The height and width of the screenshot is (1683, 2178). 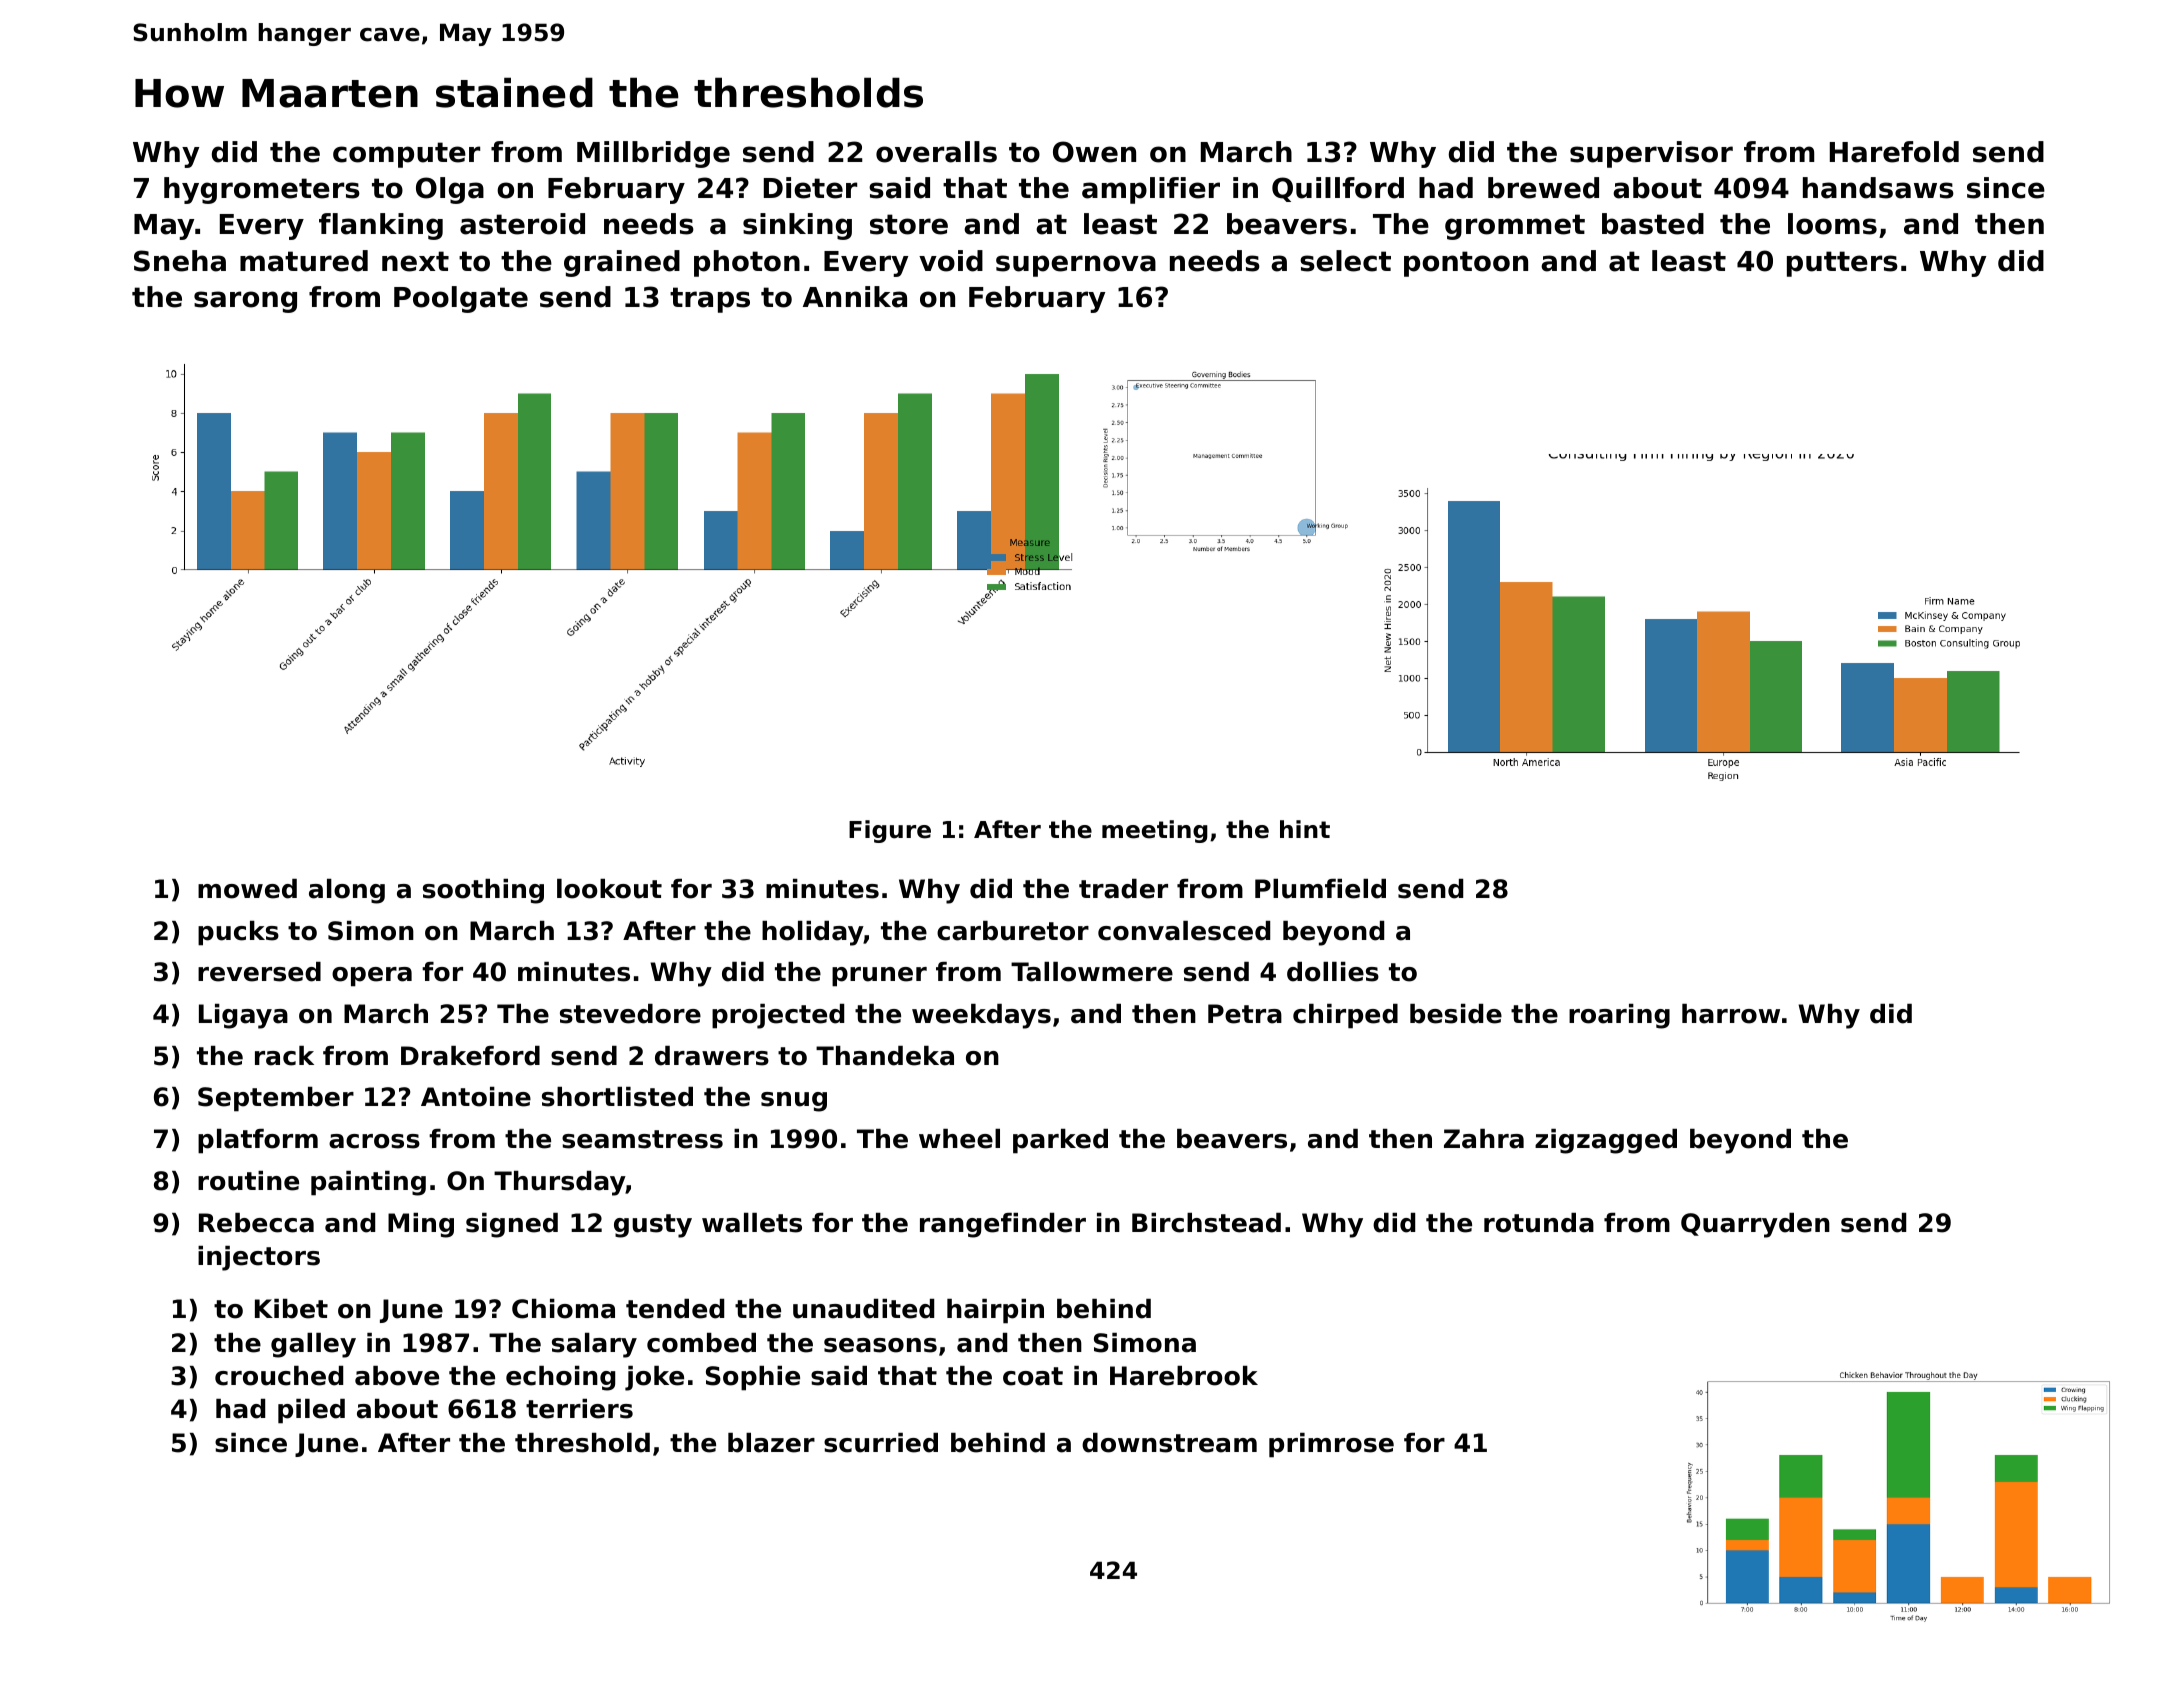 What do you see at coordinates (483, 891) in the screenshot?
I see `soothing` at bounding box center [483, 891].
